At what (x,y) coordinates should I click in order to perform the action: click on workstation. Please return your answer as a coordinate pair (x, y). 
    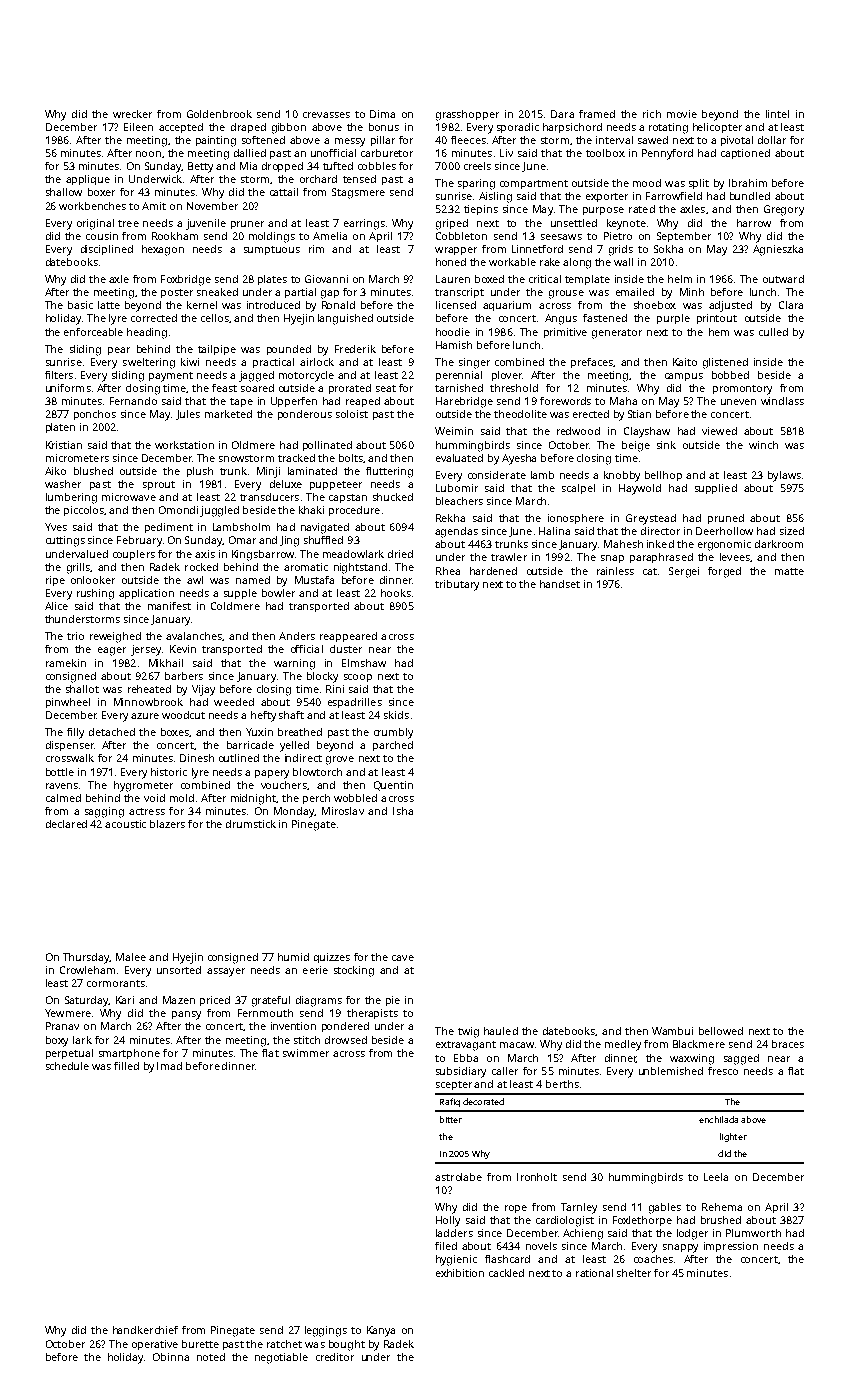
    Looking at the image, I should click on (184, 445).
